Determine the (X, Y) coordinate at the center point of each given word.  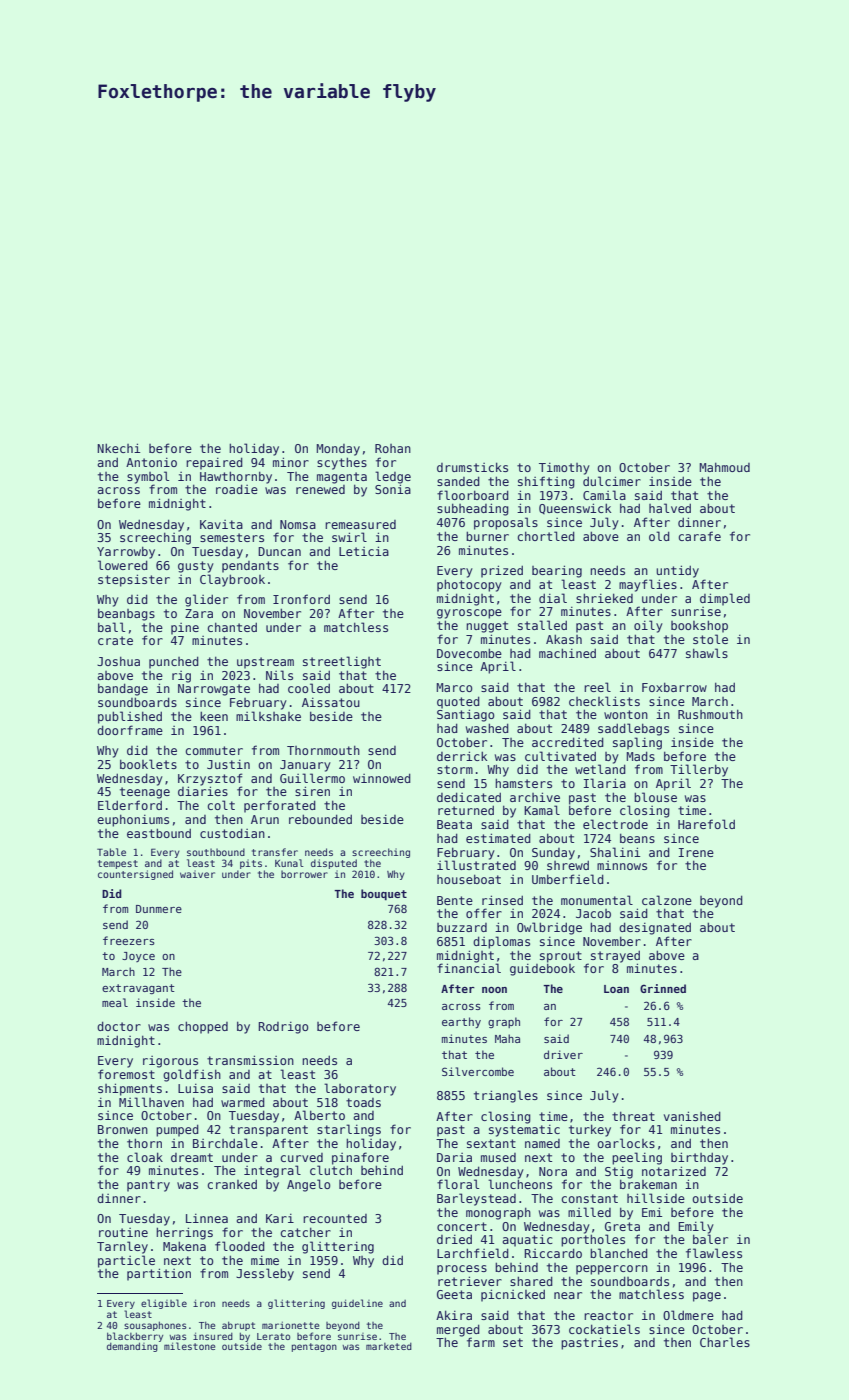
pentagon (314, 1347)
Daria (454, 1157)
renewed (320, 489)
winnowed (382, 778)
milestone (189, 1346)
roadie (237, 489)
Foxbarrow (674, 687)
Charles (725, 1342)
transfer (275, 852)
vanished (692, 1116)
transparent (268, 1131)
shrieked (604, 598)
